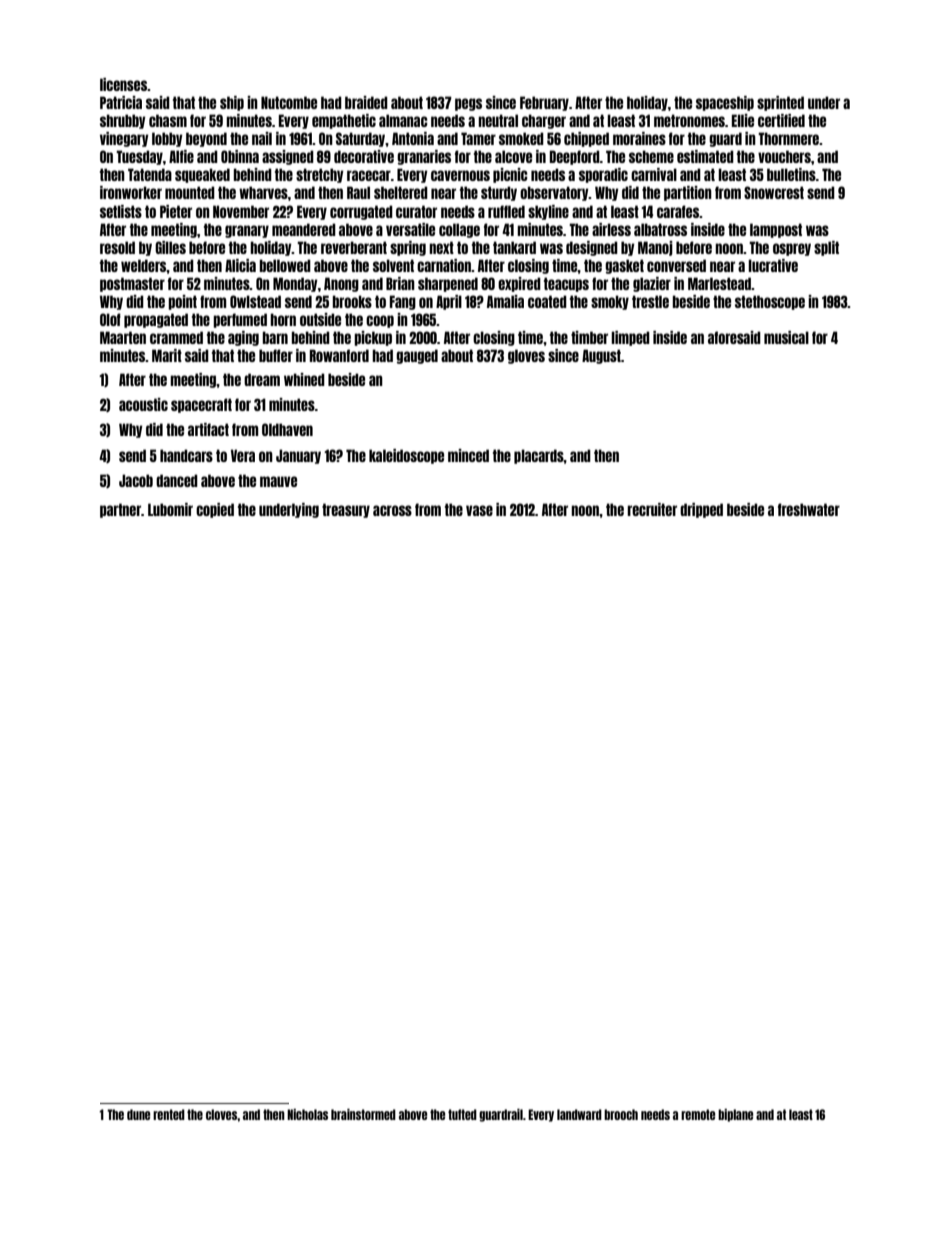  Describe the element at coordinates (186, 455) in the document. I see `handcars` at that location.
